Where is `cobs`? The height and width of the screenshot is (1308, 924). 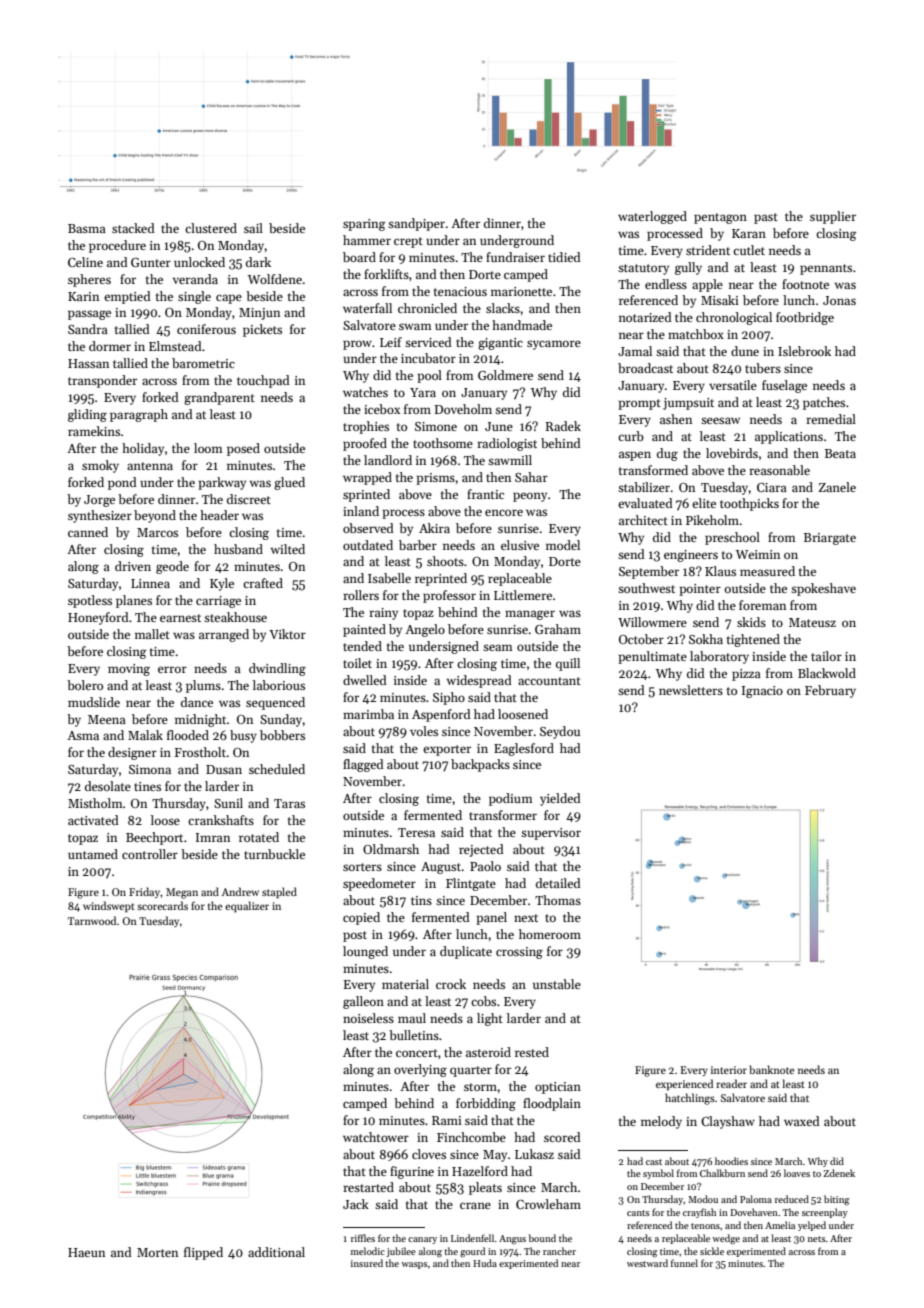 cobs is located at coordinates (483, 1001).
